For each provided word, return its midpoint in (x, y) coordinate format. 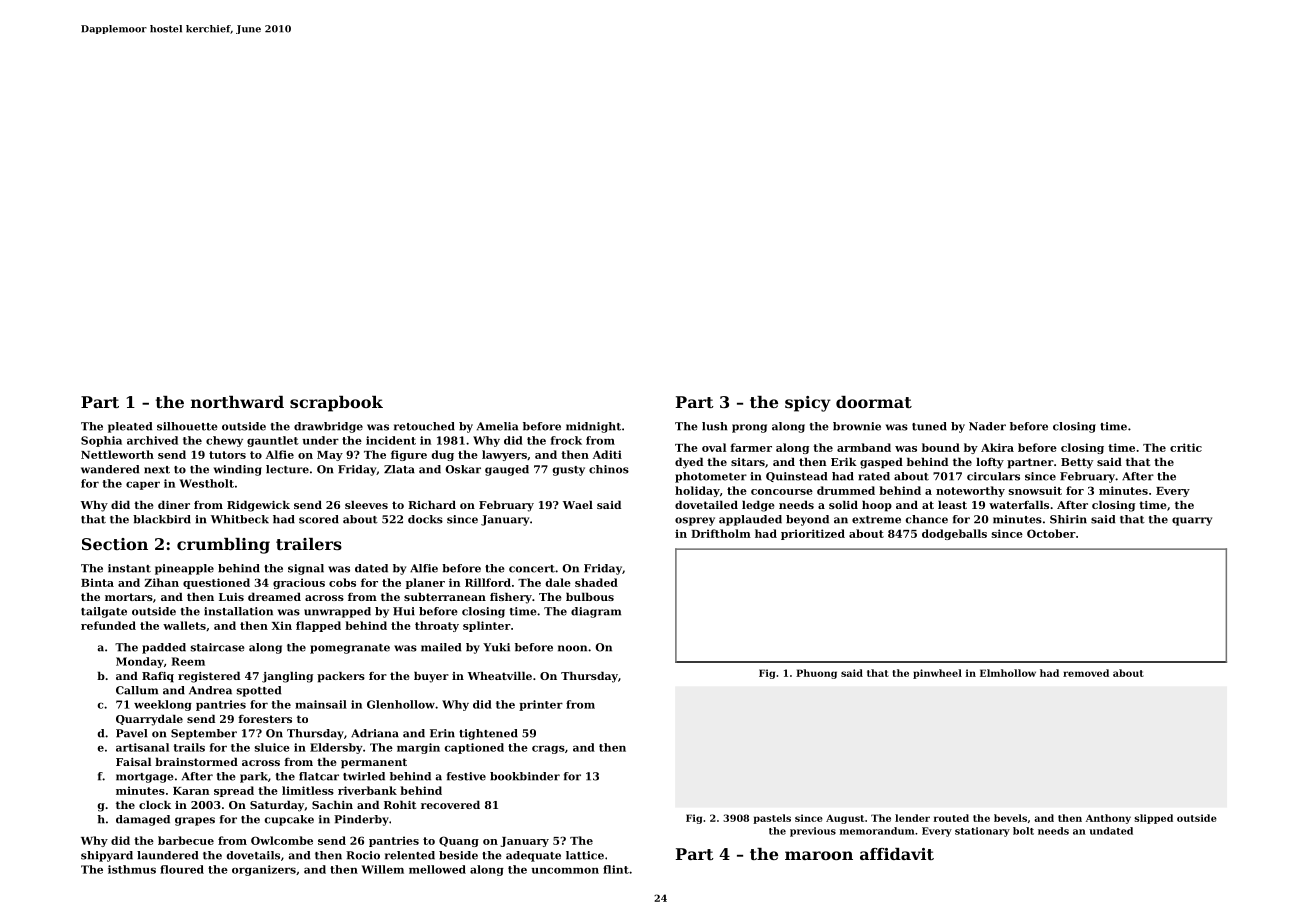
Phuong (816, 674)
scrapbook (336, 404)
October (1051, 533)
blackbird (162, 519)
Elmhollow (1008, 673)
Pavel (131, 733)
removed (1086, 673)
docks (425, 519)
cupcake (289, 820)
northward (237, 402)
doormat (874, 402)
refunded (108, 625)
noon (572, 648)
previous (813, 832)
